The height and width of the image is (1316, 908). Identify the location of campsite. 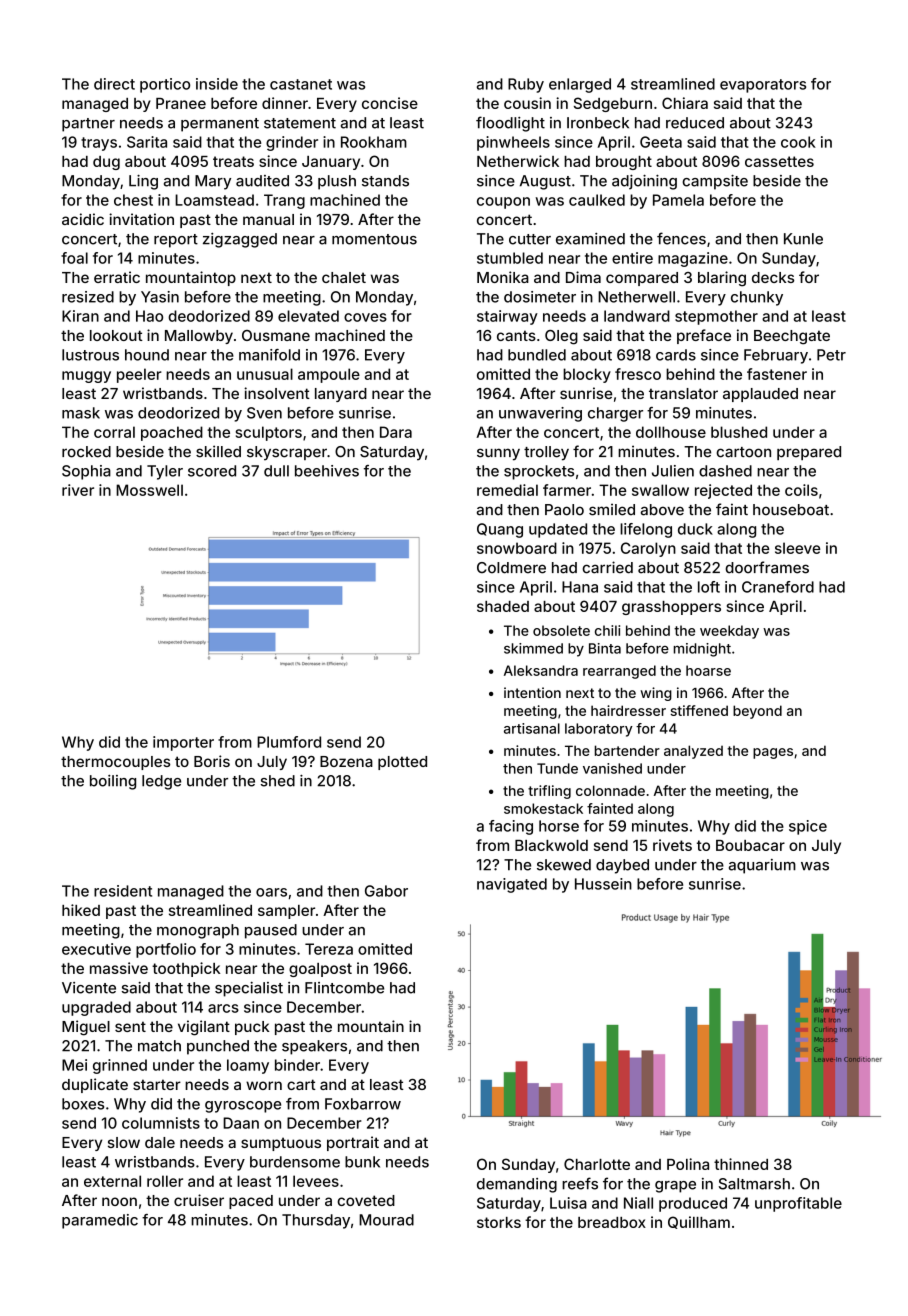
(715, 182).
